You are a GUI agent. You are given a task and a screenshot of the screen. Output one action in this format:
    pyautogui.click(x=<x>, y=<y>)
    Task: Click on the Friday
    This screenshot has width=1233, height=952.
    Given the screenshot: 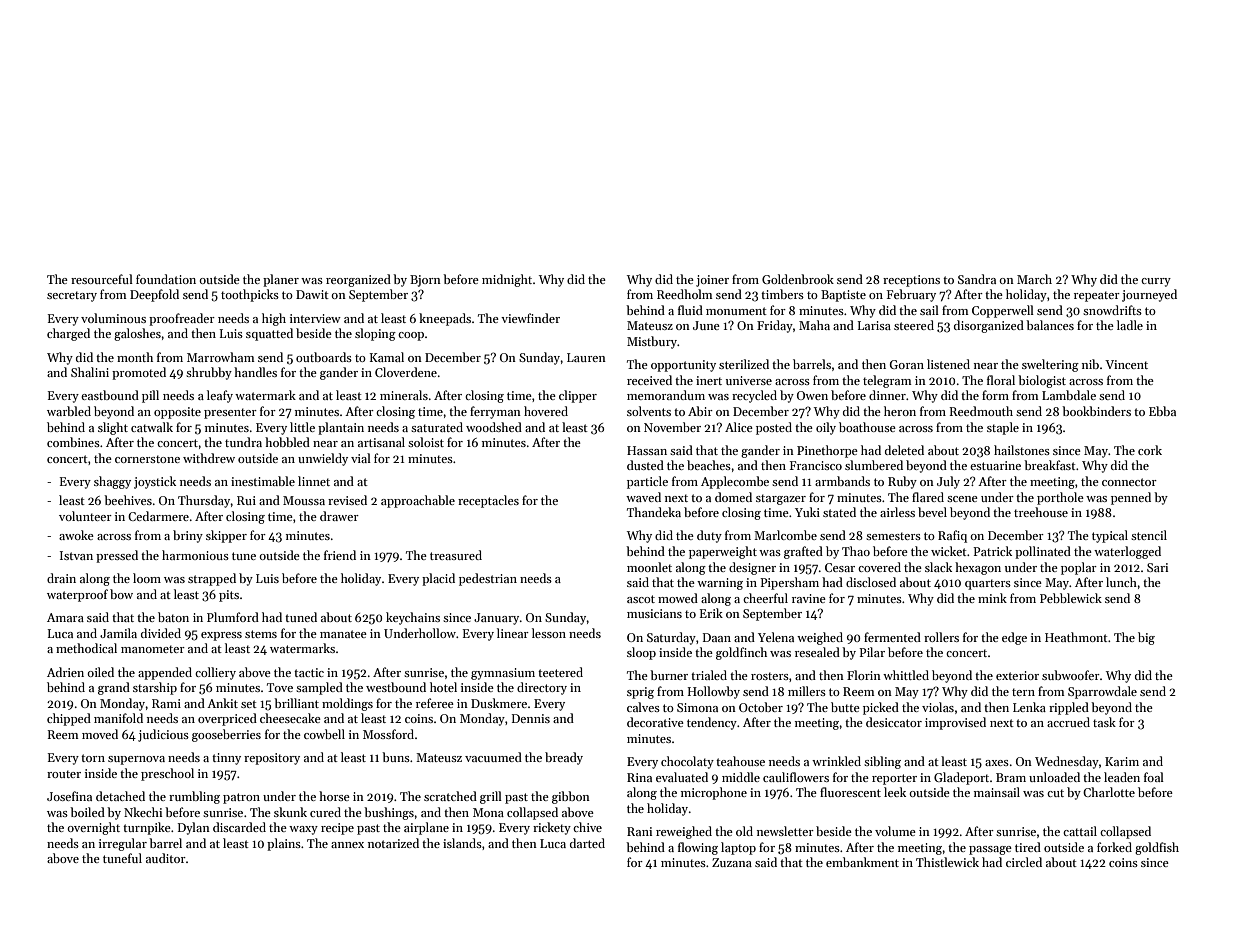 What is the action you would take?
    pyautogui.click(x=775, y=326)
